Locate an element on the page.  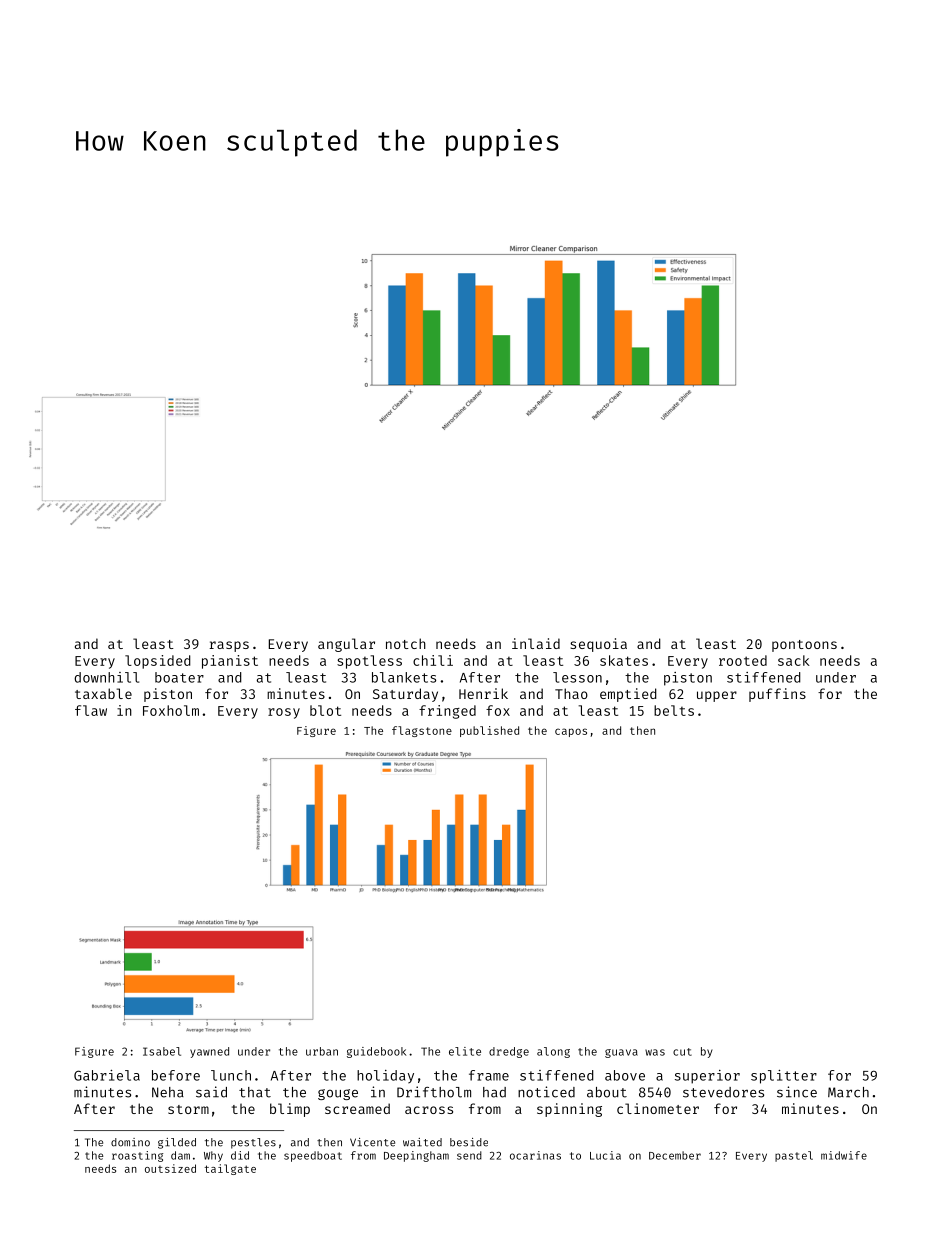
rasps is located at coordinates (229, 646).
